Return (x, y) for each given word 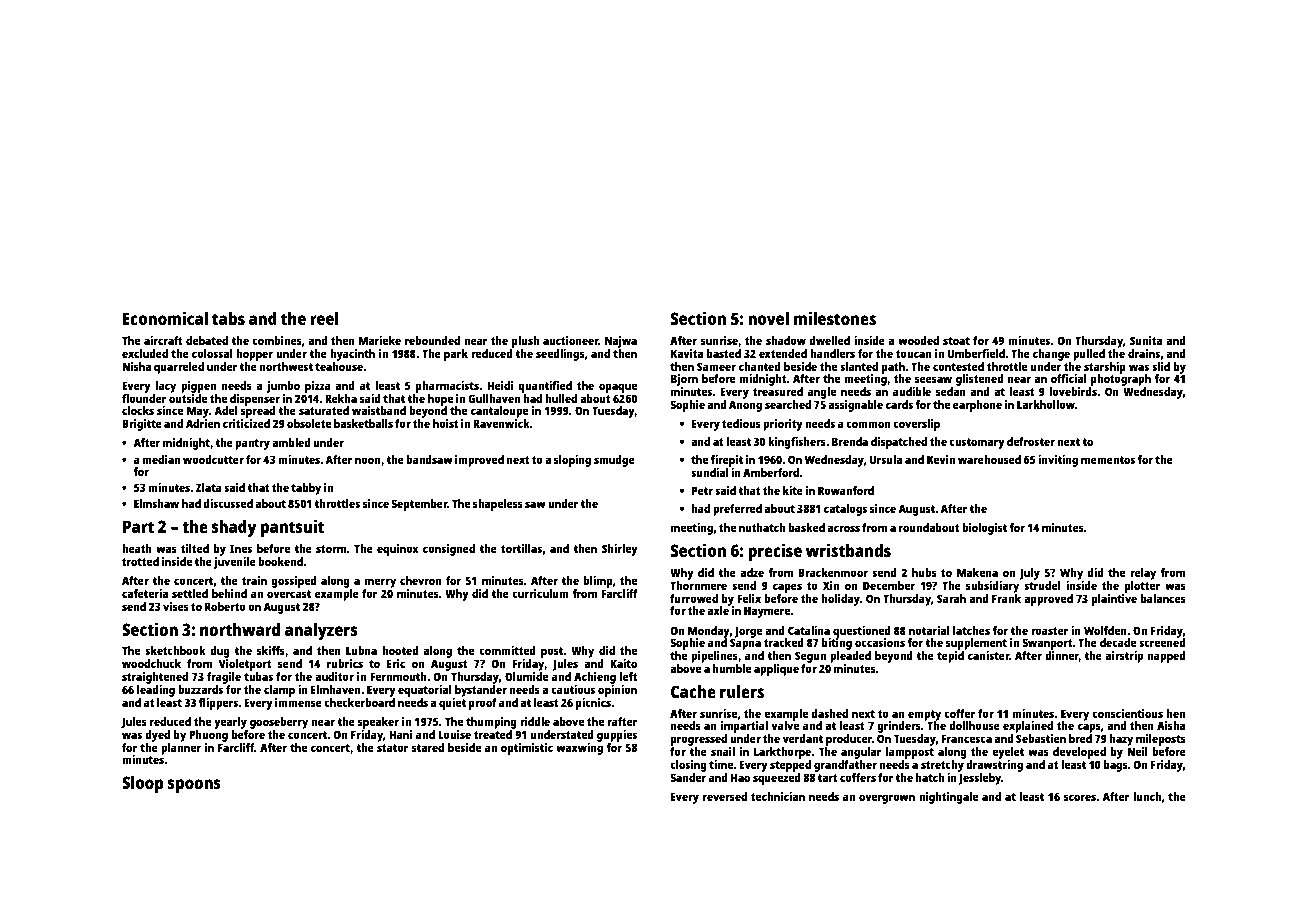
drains (1144, 353)
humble (732, 668)
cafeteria (145, 593)
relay (1143, 574)
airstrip (1124, 657)
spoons (194, 786)
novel (768, 318)
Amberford (771, 472)
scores (1080, 797)
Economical (165, 318)
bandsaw (429, 459)
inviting (1058, 461)
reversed (725, 796)
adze (752, 572)
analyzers (321, 631)
